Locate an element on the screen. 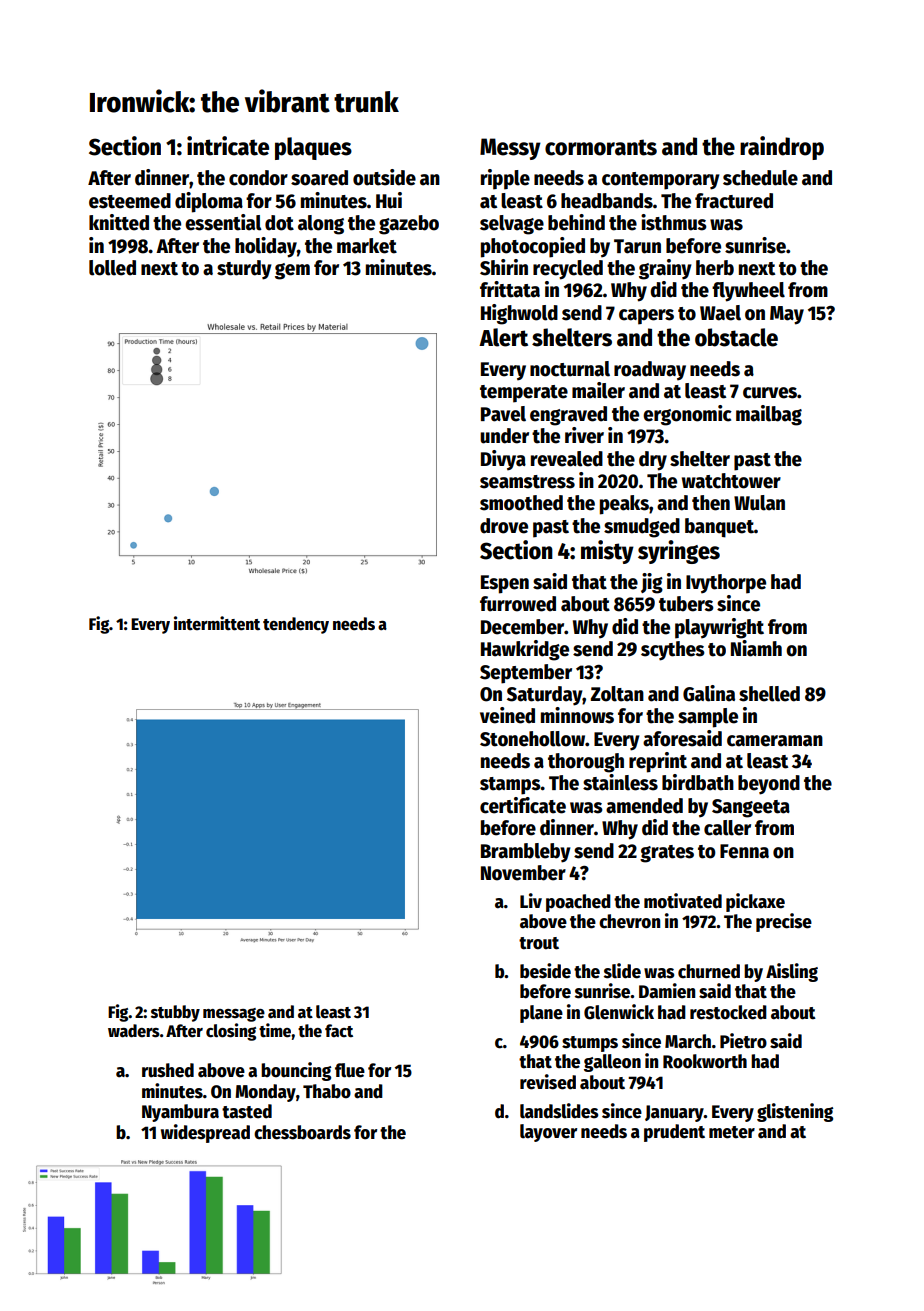  widespread is located at coordinates (205, 1133).
